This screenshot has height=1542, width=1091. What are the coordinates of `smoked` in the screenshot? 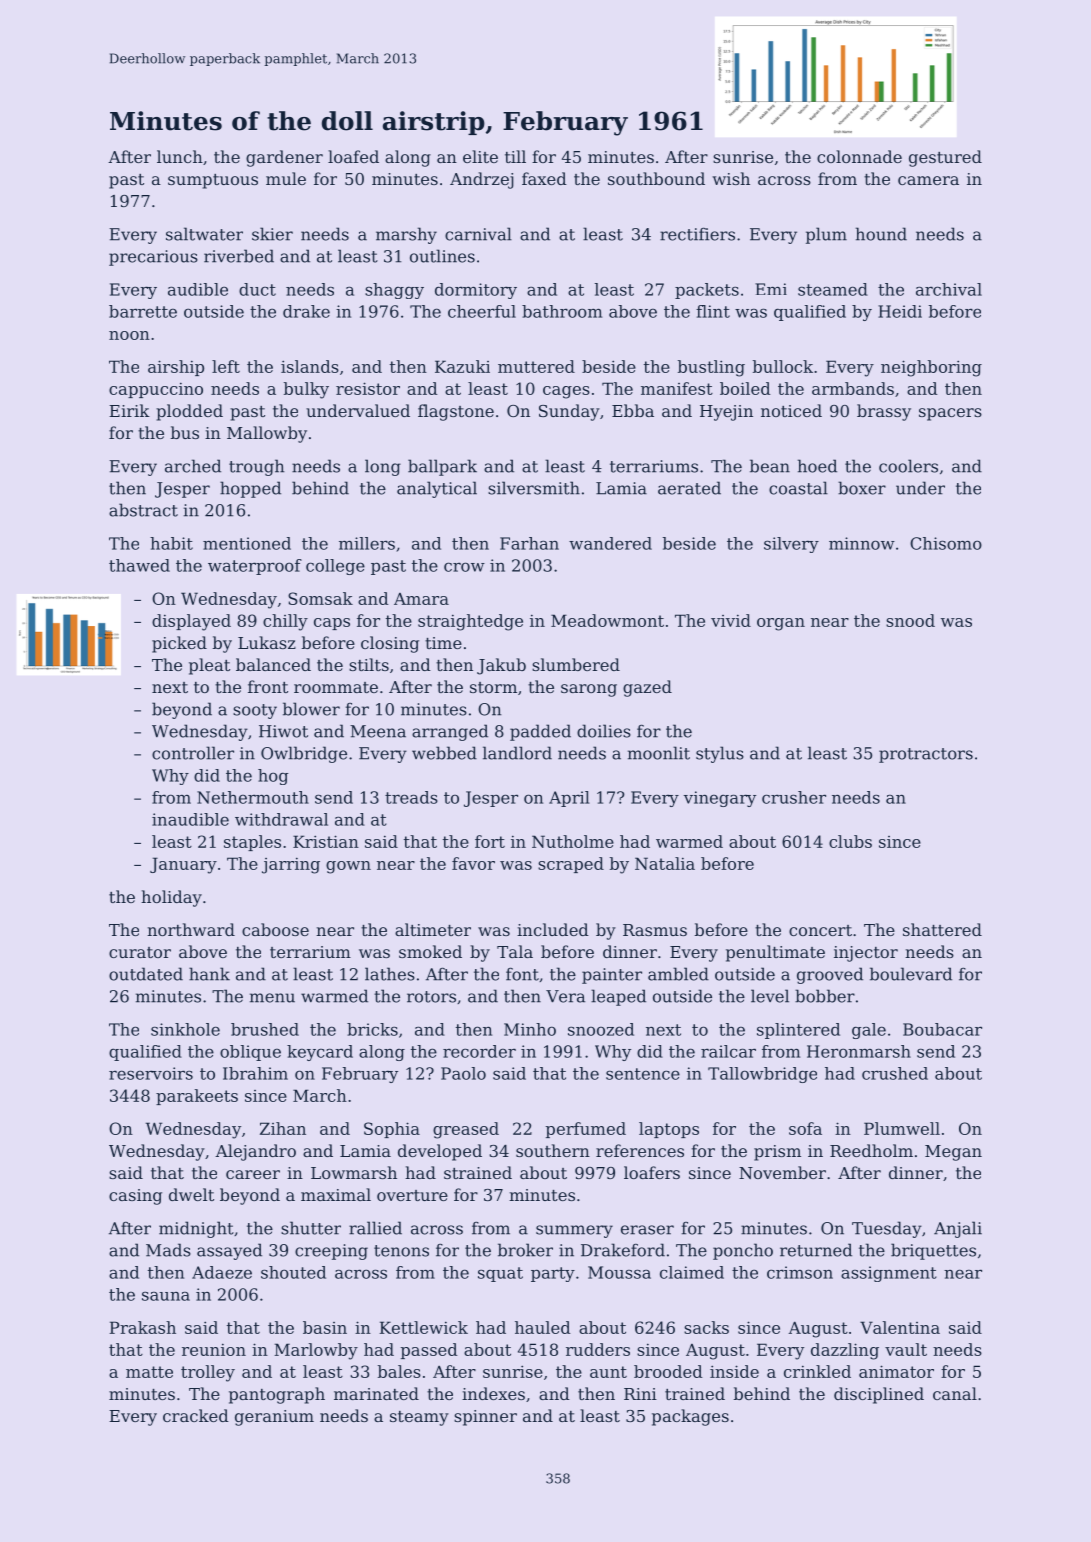 It's located at (430, 951).
